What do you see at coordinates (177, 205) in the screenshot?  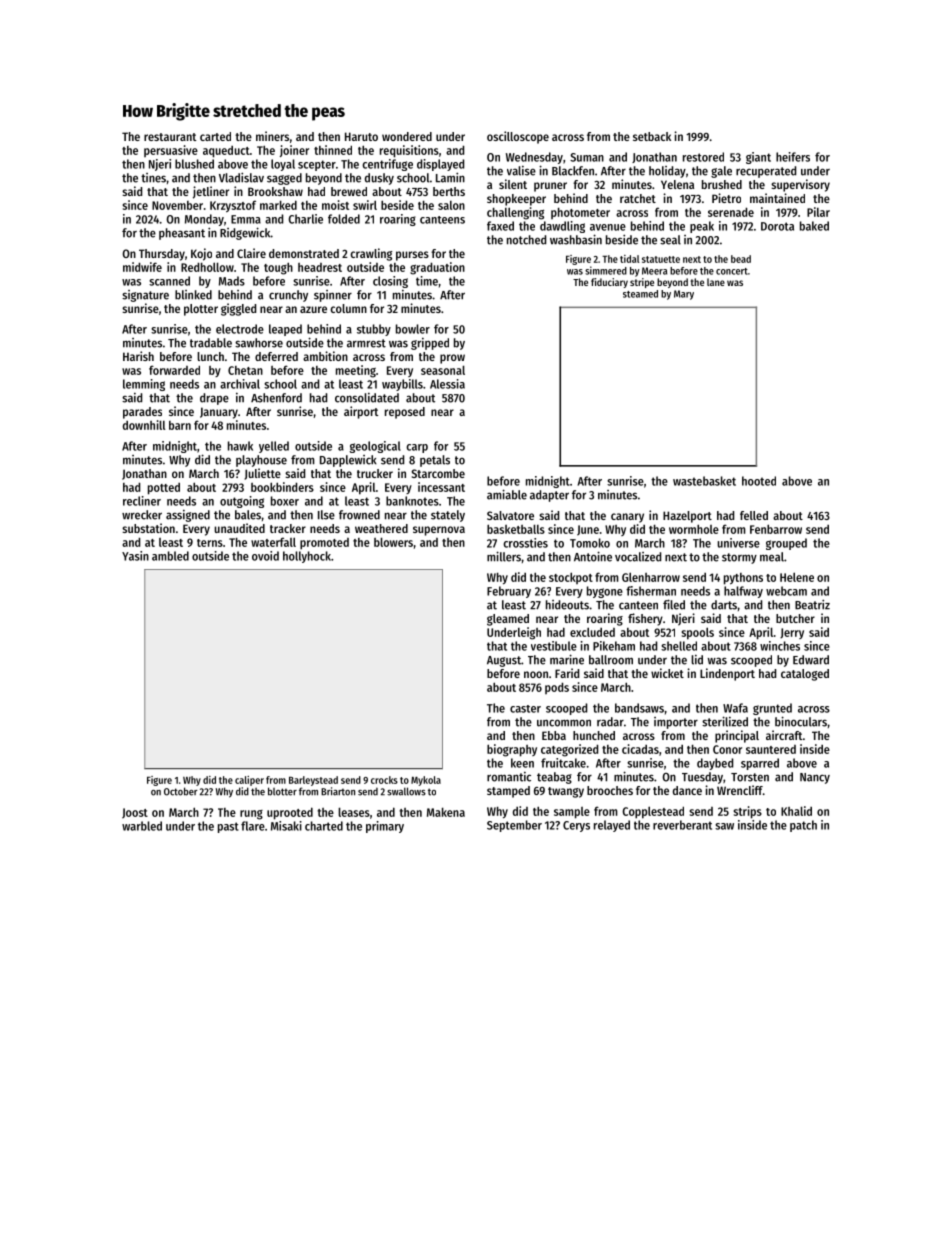 I see `November` at bounding box center [177, 205].
